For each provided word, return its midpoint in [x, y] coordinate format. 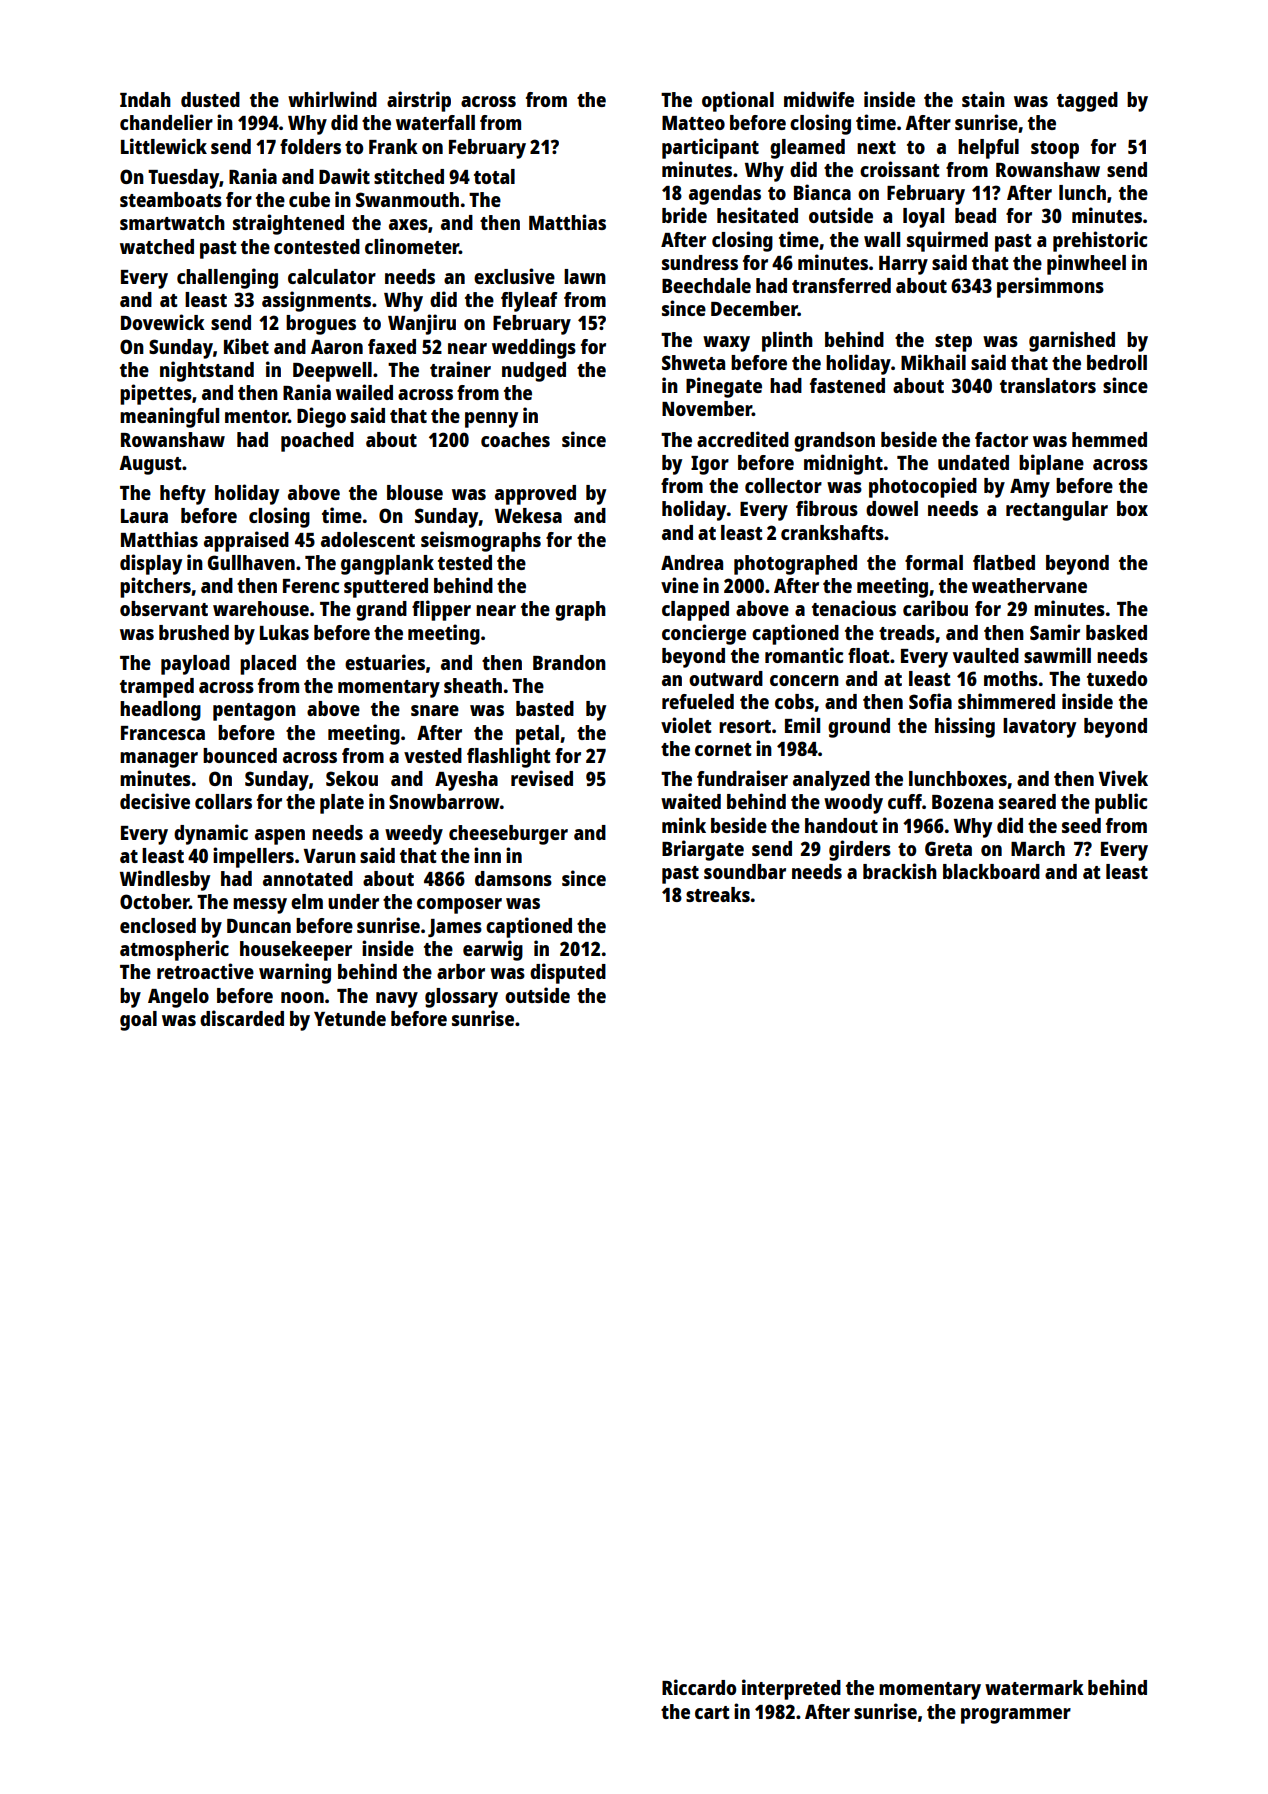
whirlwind [332, 99]
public [1121, 803]
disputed [568, 973]
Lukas [284, 632]
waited [691, 801]
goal [138, 1021]
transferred [841, 285]
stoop [1055, 150]
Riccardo [699, 1687]
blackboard [991, 871]
